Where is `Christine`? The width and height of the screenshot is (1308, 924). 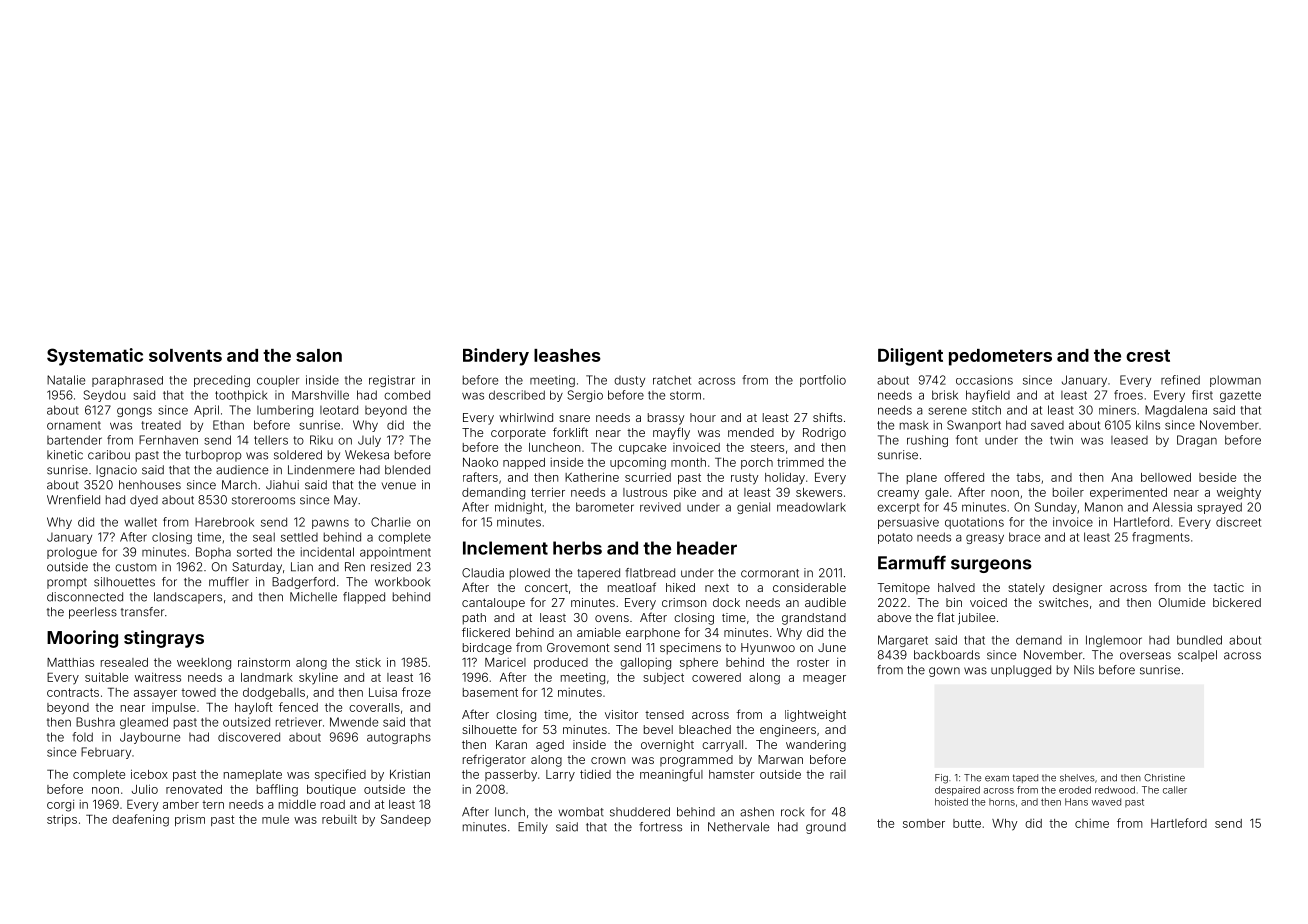 Christine is located at coordinates (1164, 778).
